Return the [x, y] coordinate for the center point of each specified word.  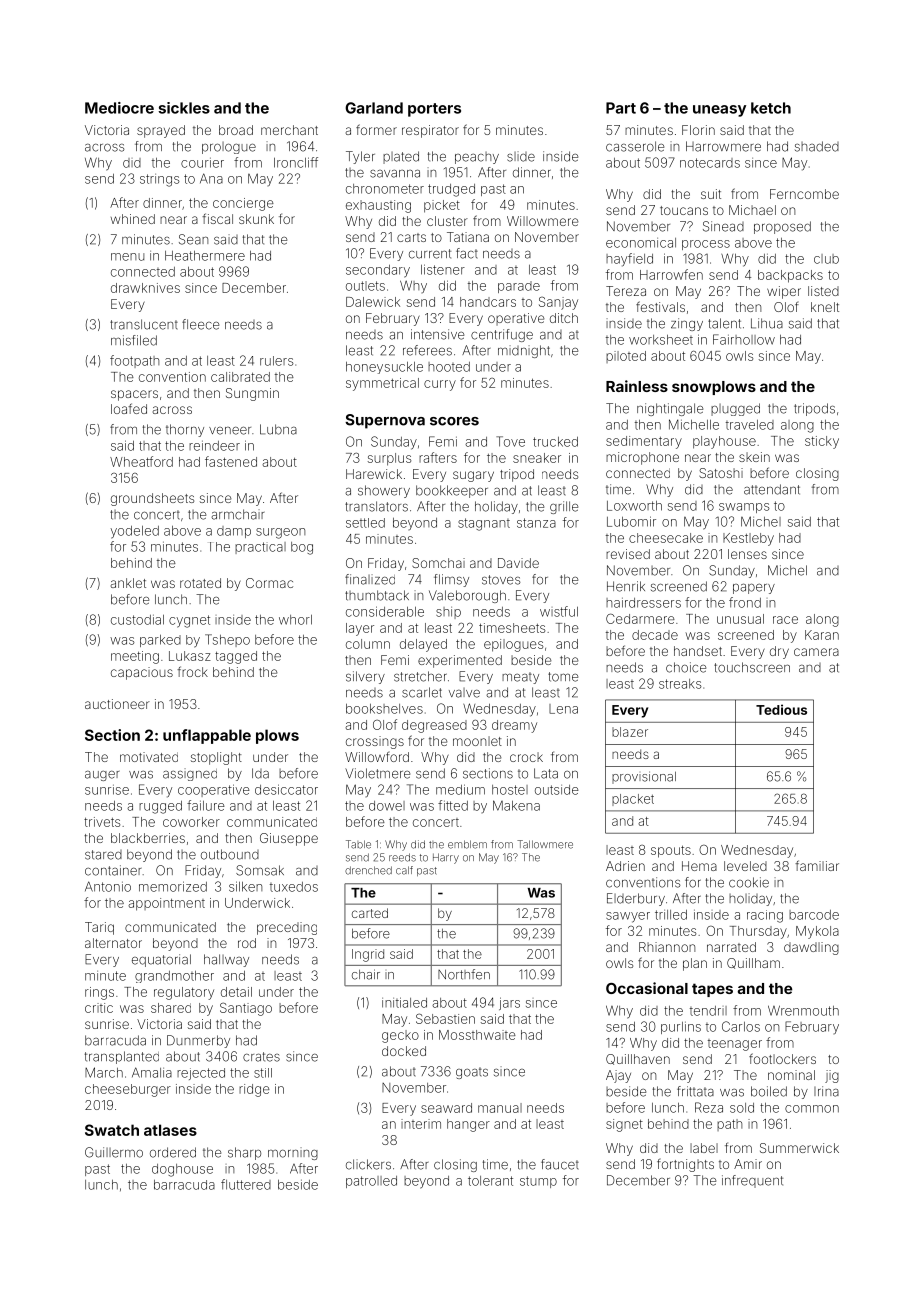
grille [564, 507]
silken [245, 886]
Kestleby [748, 539]
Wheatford [141, 461]
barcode [814, 915]
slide [521, 156]
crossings [375, 742]
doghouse [182, 1170]
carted [370, 913]
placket [633, 800]
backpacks [790, 276]
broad [236, 130]
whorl [295, 620]
